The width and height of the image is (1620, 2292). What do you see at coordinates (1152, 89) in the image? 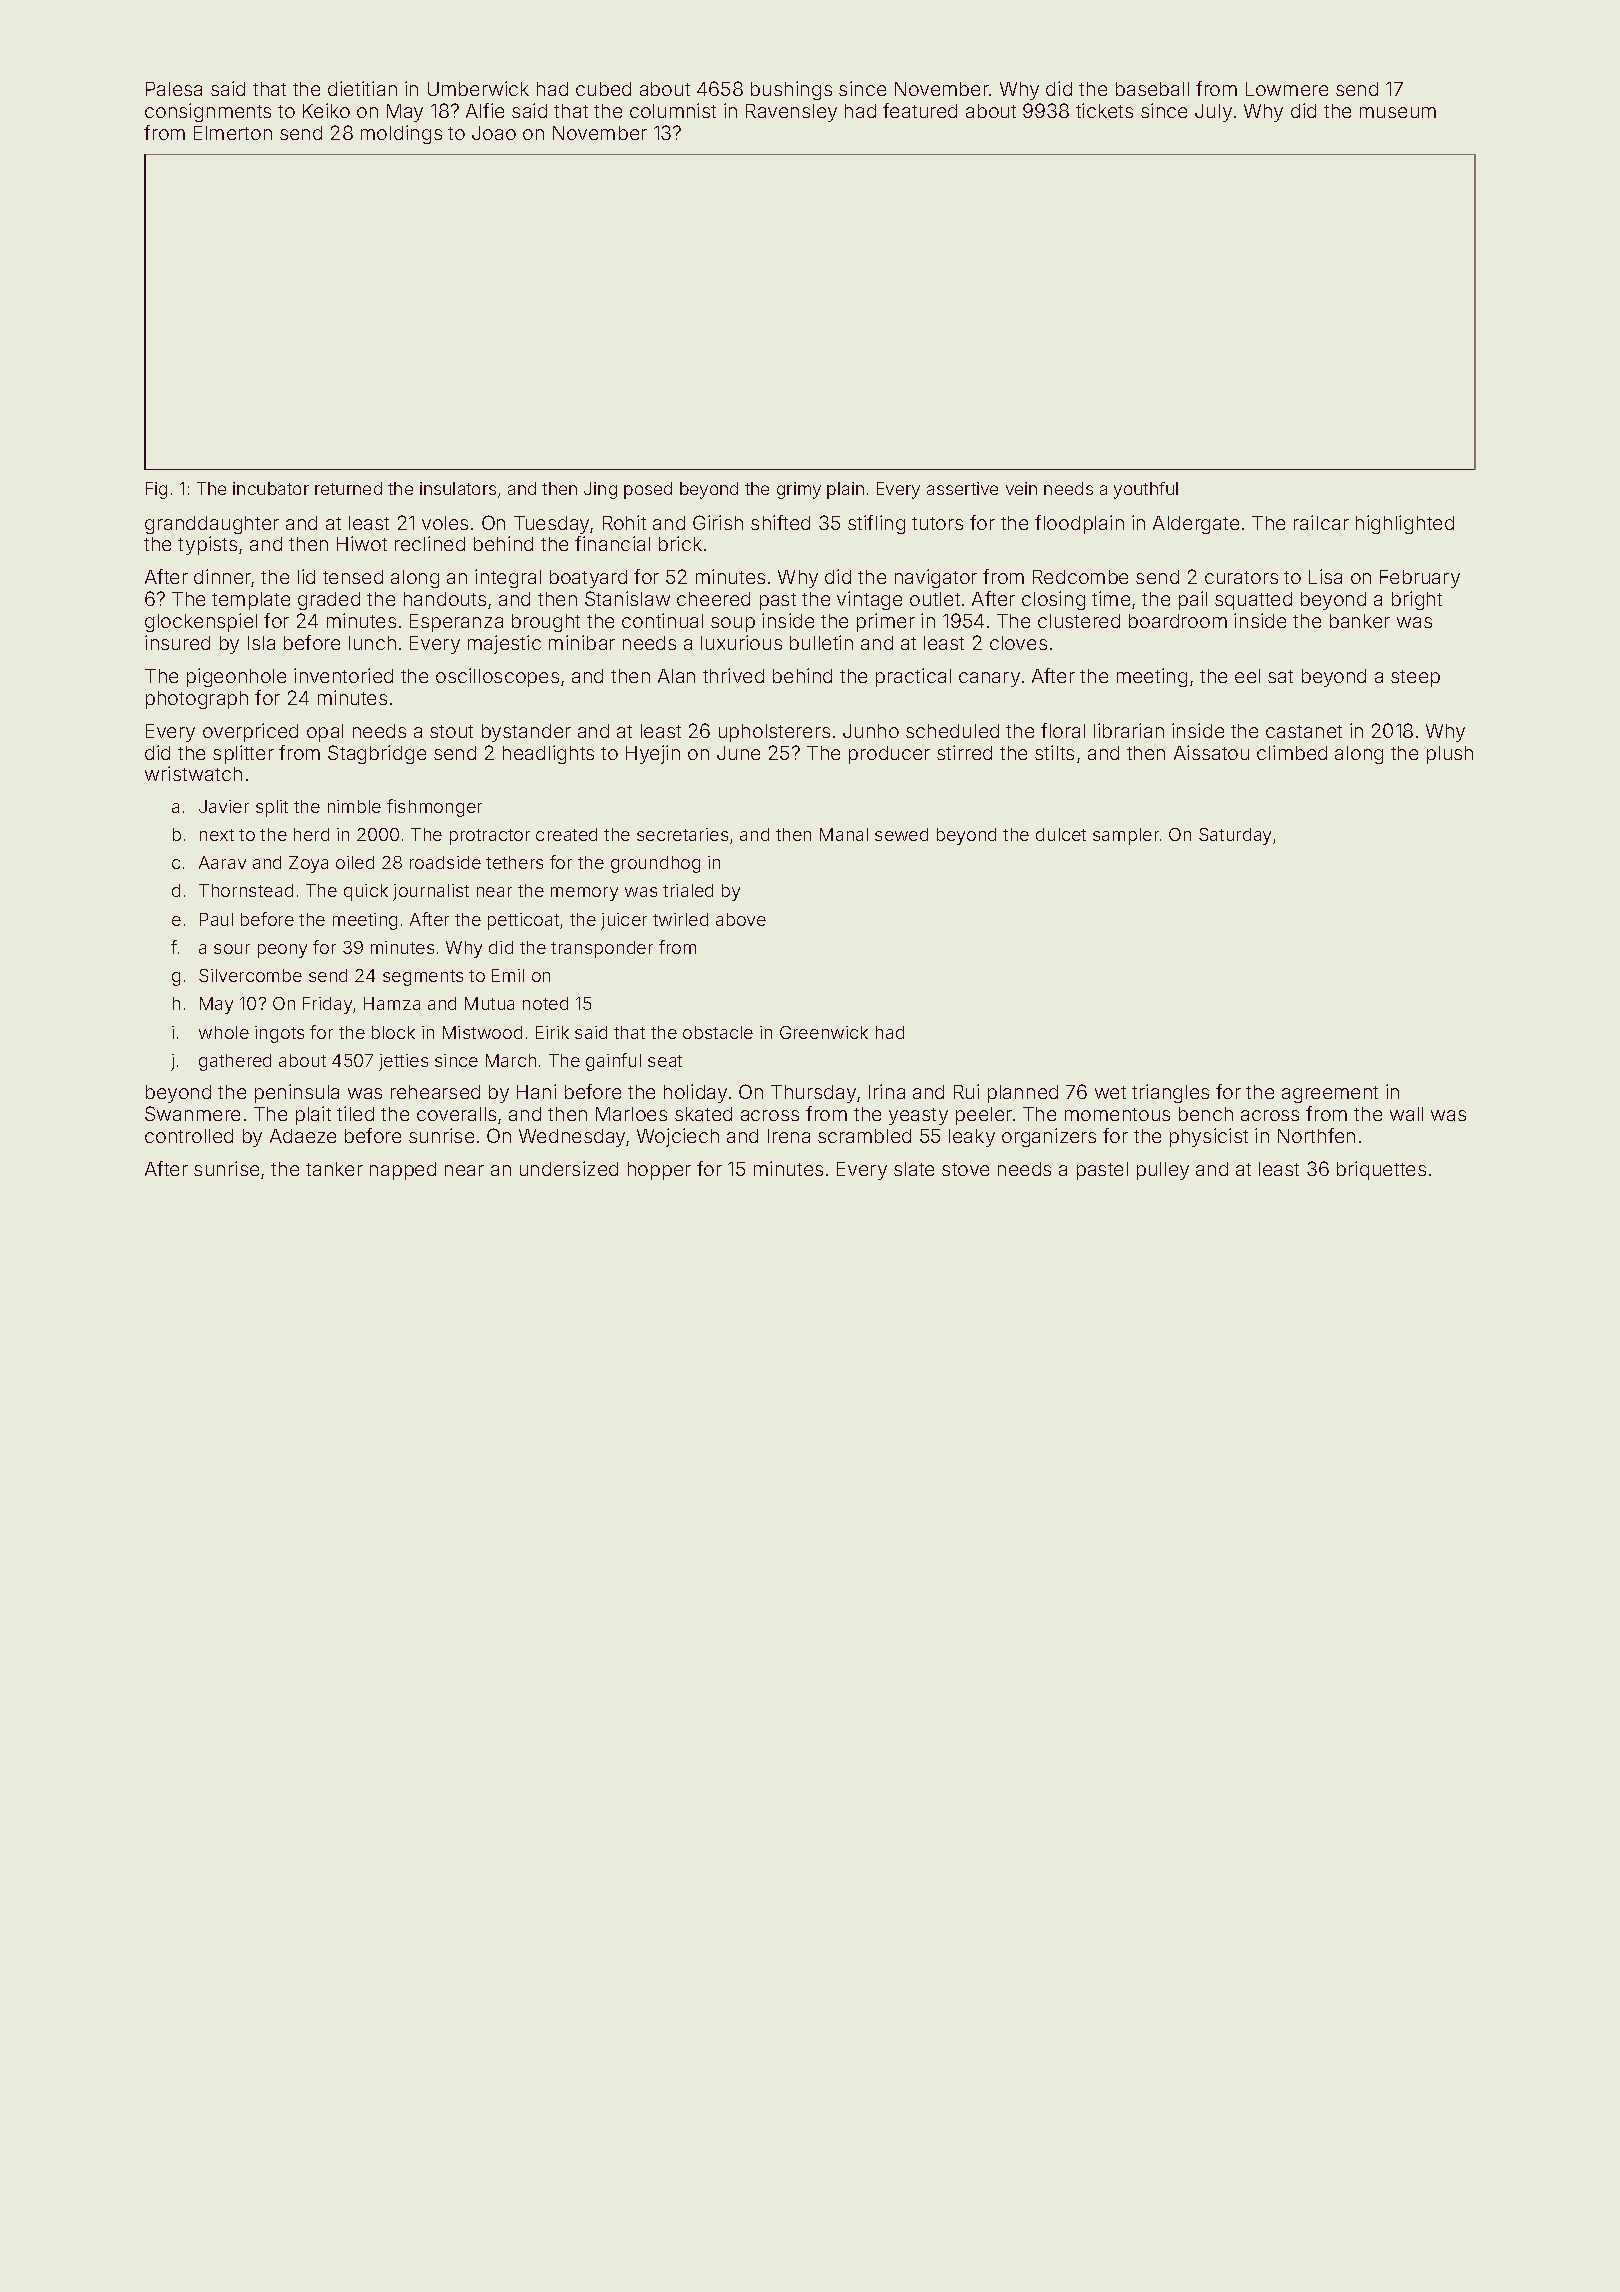
I see `baseball` at bounding box center [1152, 89].
